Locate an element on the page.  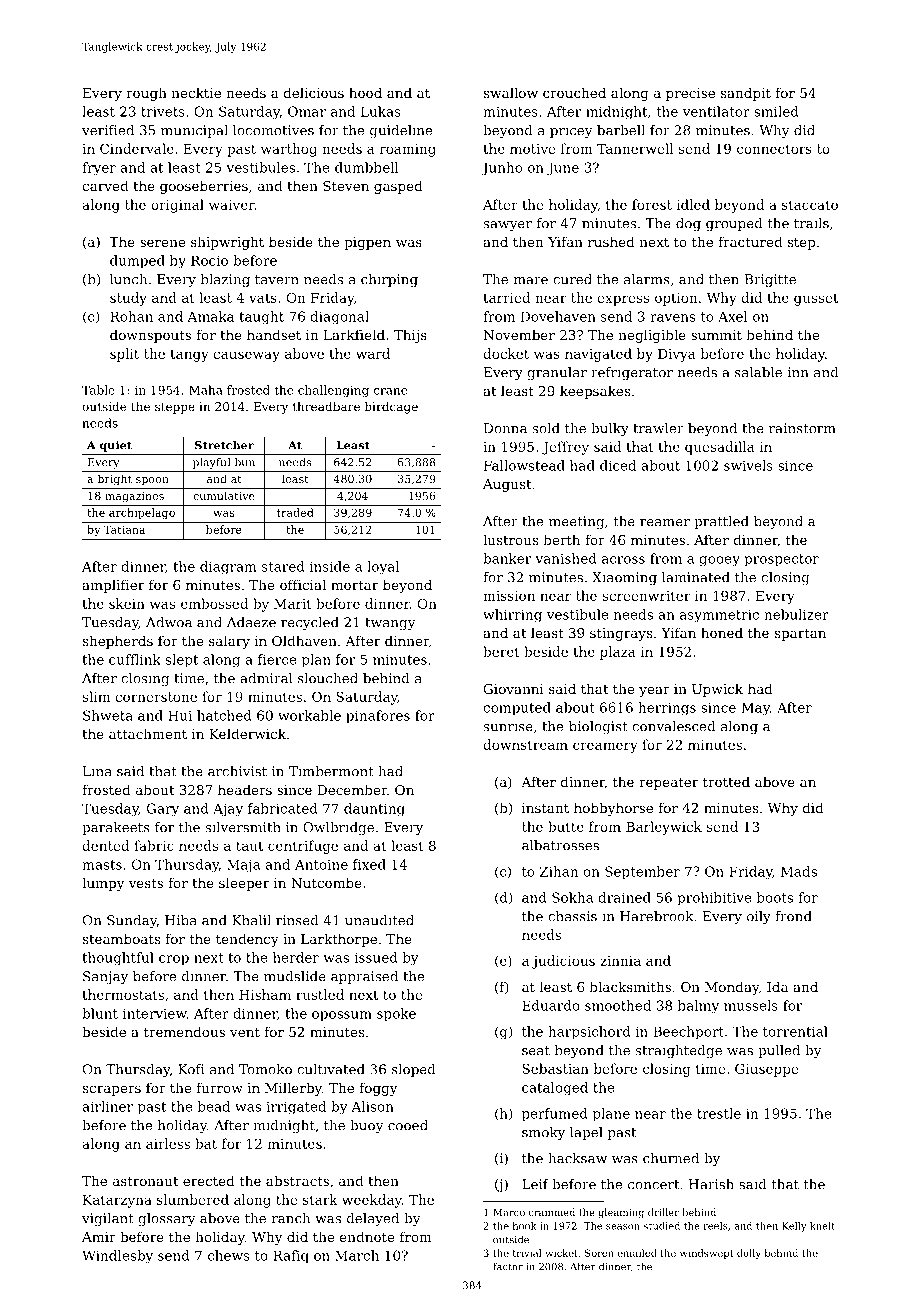
Axel is located at coordinates (732, 316).
